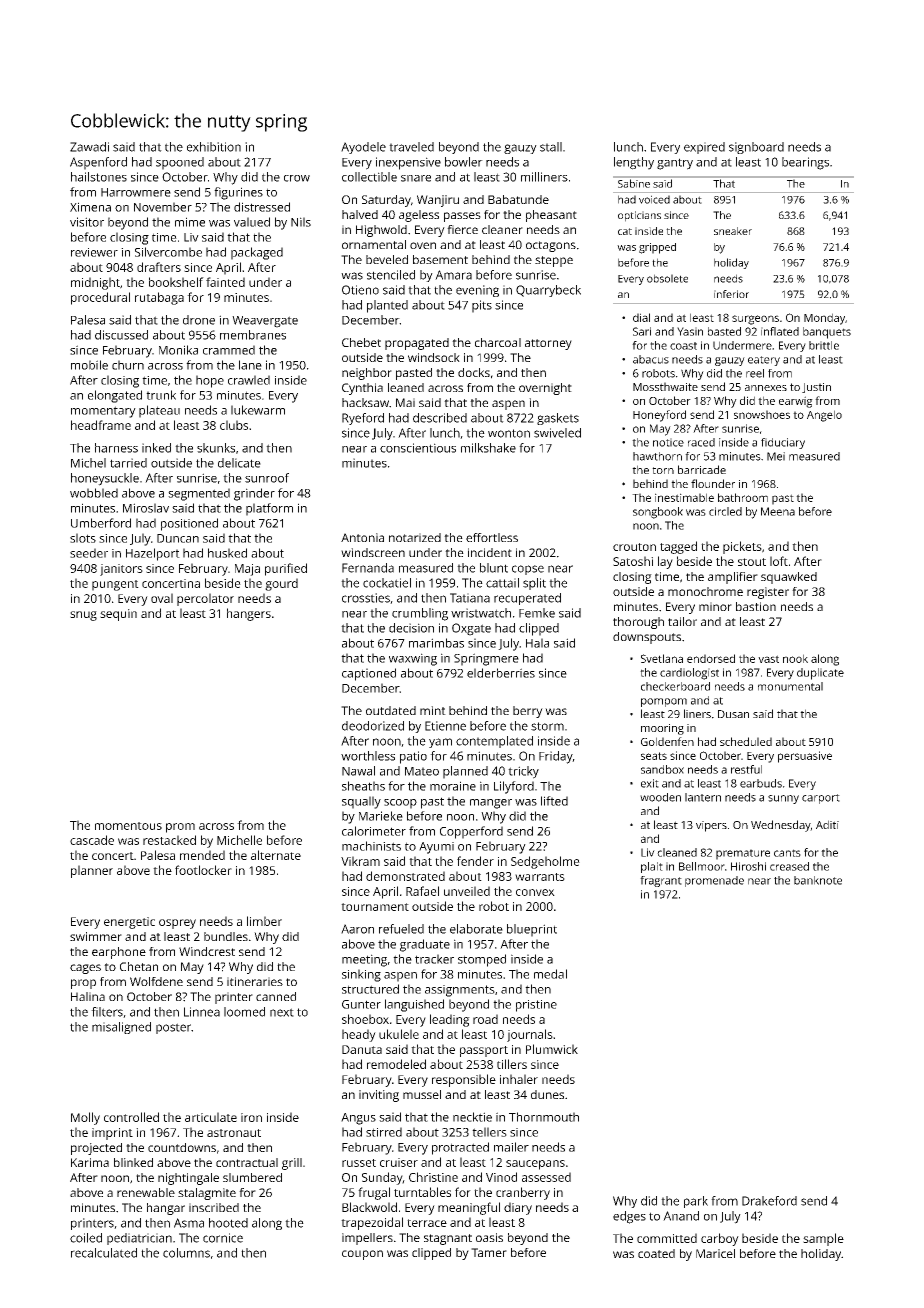  I want to click on hangers, so click(249, 614).
